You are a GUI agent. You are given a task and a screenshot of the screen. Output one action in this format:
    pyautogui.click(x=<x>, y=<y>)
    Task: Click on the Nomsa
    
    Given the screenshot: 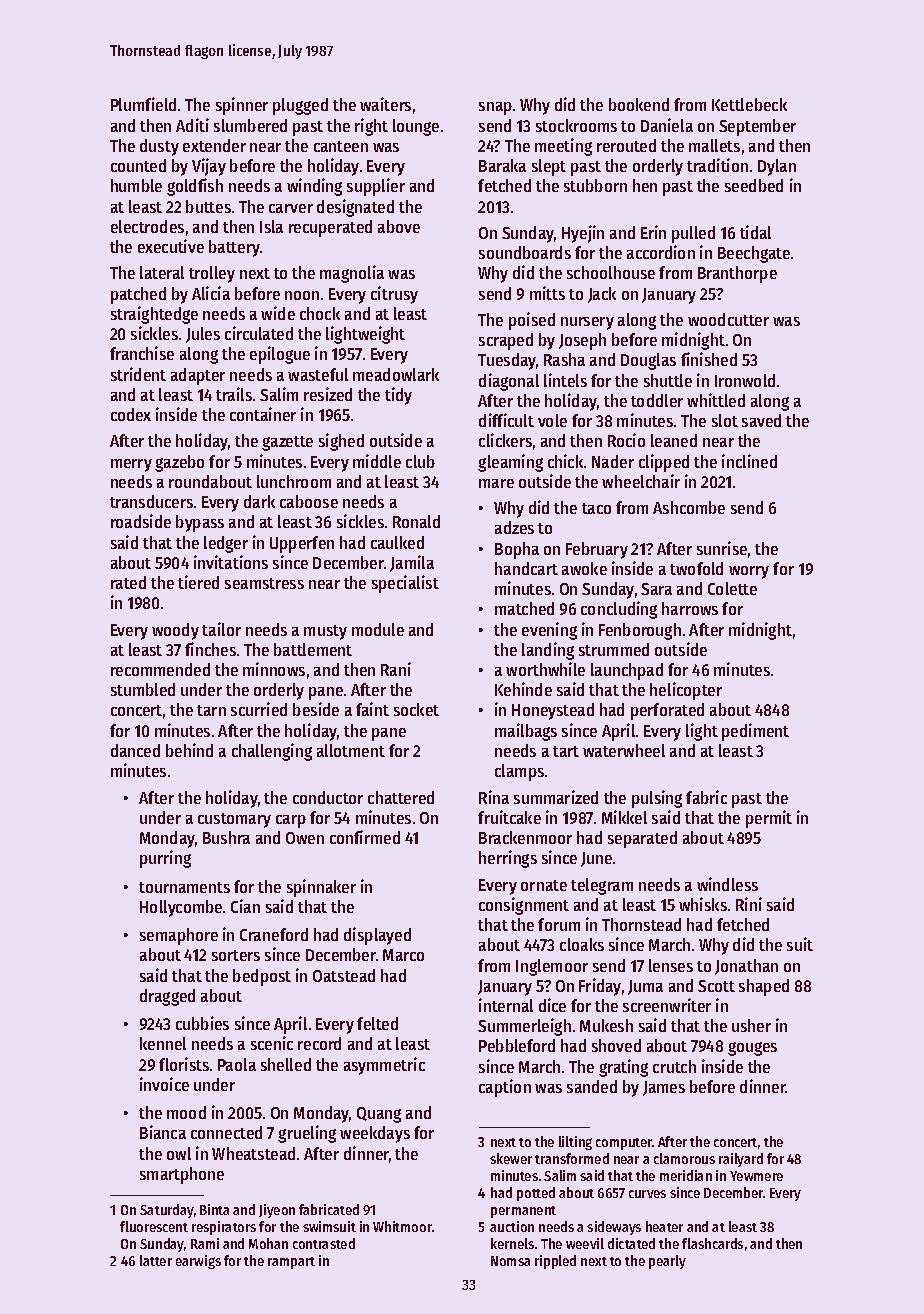 What is the action you would take?
    pyautogui.click(x=510, y=1261)
